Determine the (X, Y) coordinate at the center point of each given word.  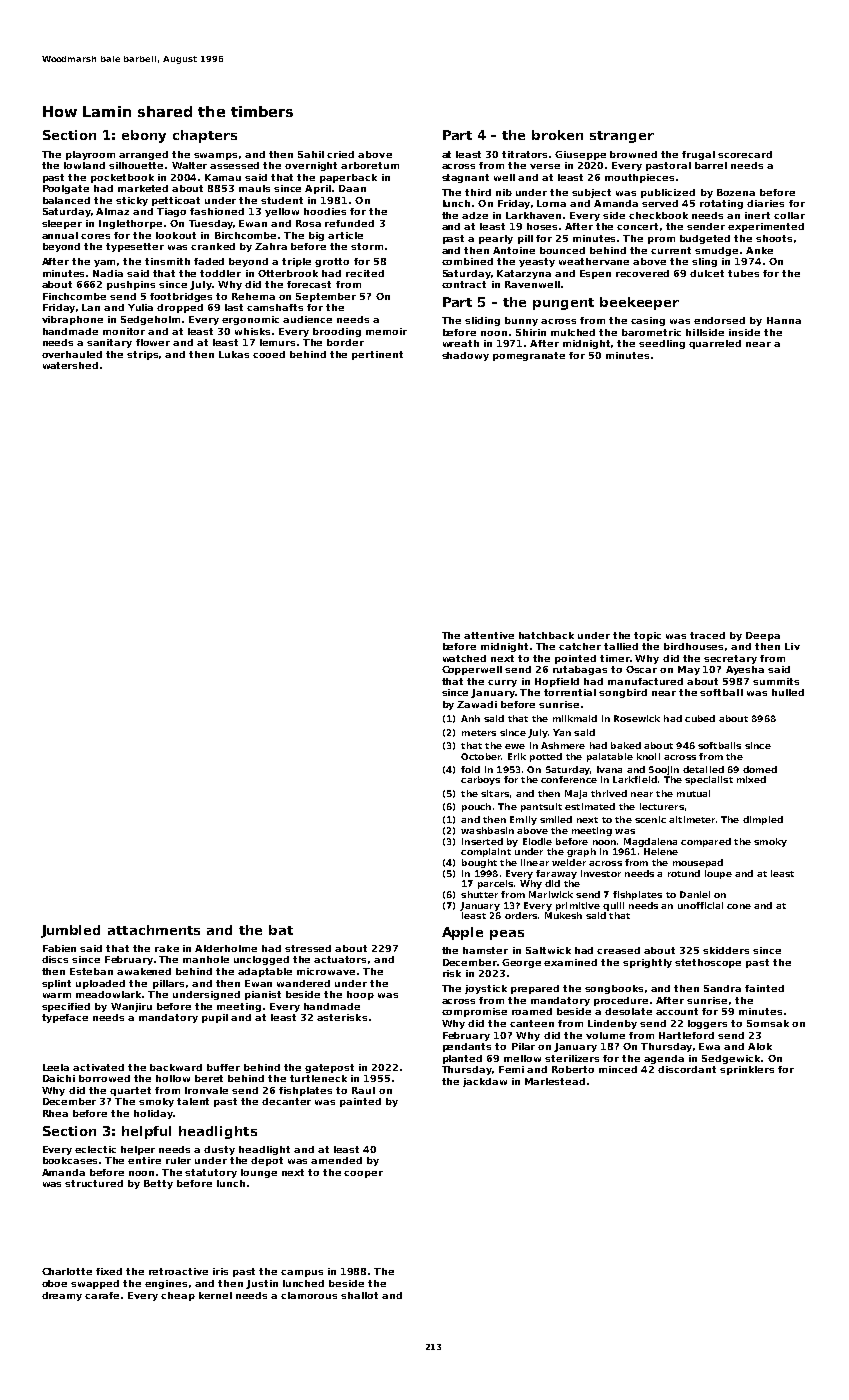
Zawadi (477, 704)
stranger (622, 137)
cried (340, 154)
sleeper (62, 224)
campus (302, 1273)
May (689, 670)
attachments (154, 930)
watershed (70, 365)
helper (138, 1150)
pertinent (377, 355)
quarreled (715, 344)
